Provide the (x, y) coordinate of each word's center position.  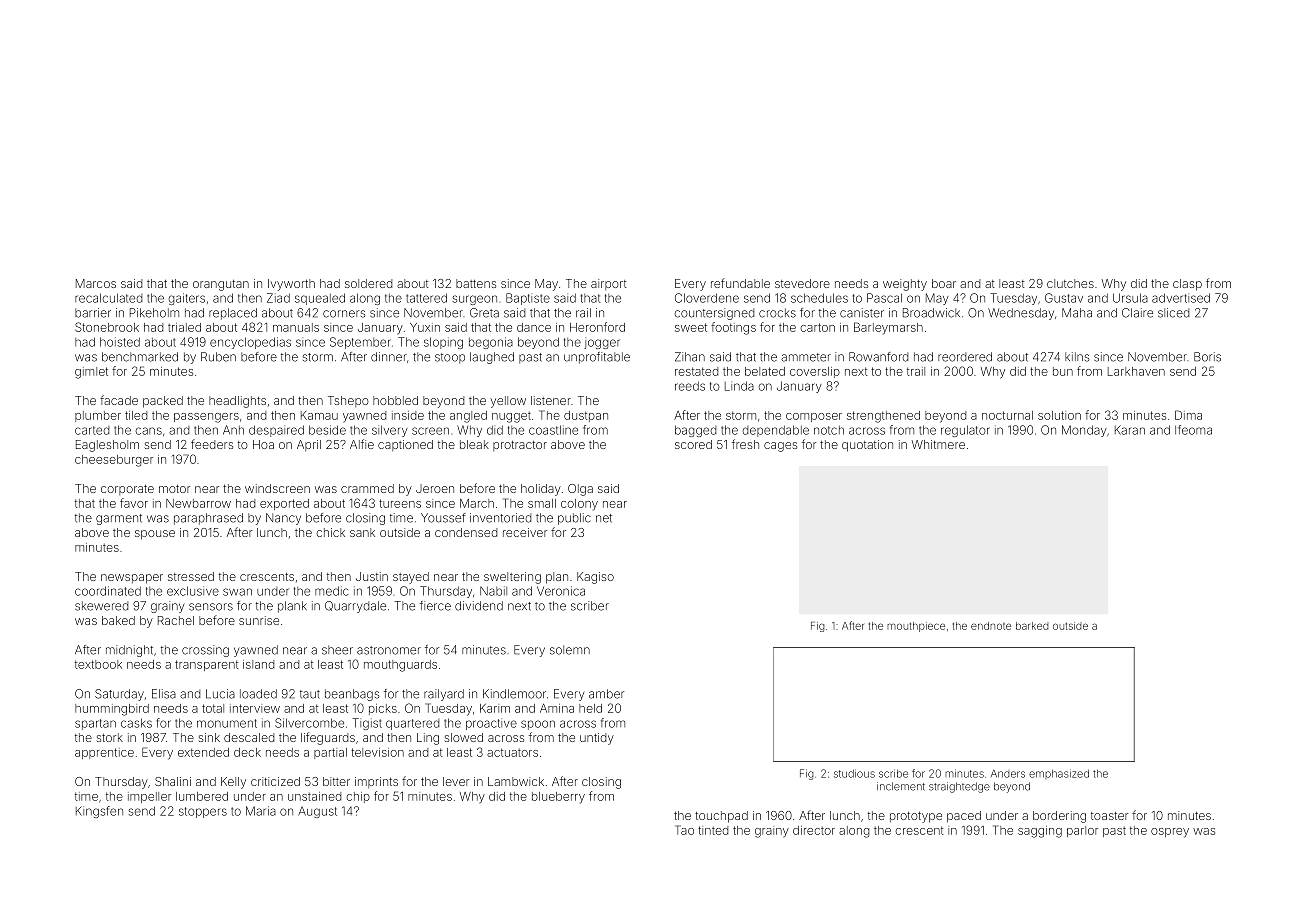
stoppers (203, 812)
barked (1032, 626)
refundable (740, 283)
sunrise (259, 620)
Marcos (96, 283)
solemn (570, 650)
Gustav (1064, 298)
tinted (713, 830)
